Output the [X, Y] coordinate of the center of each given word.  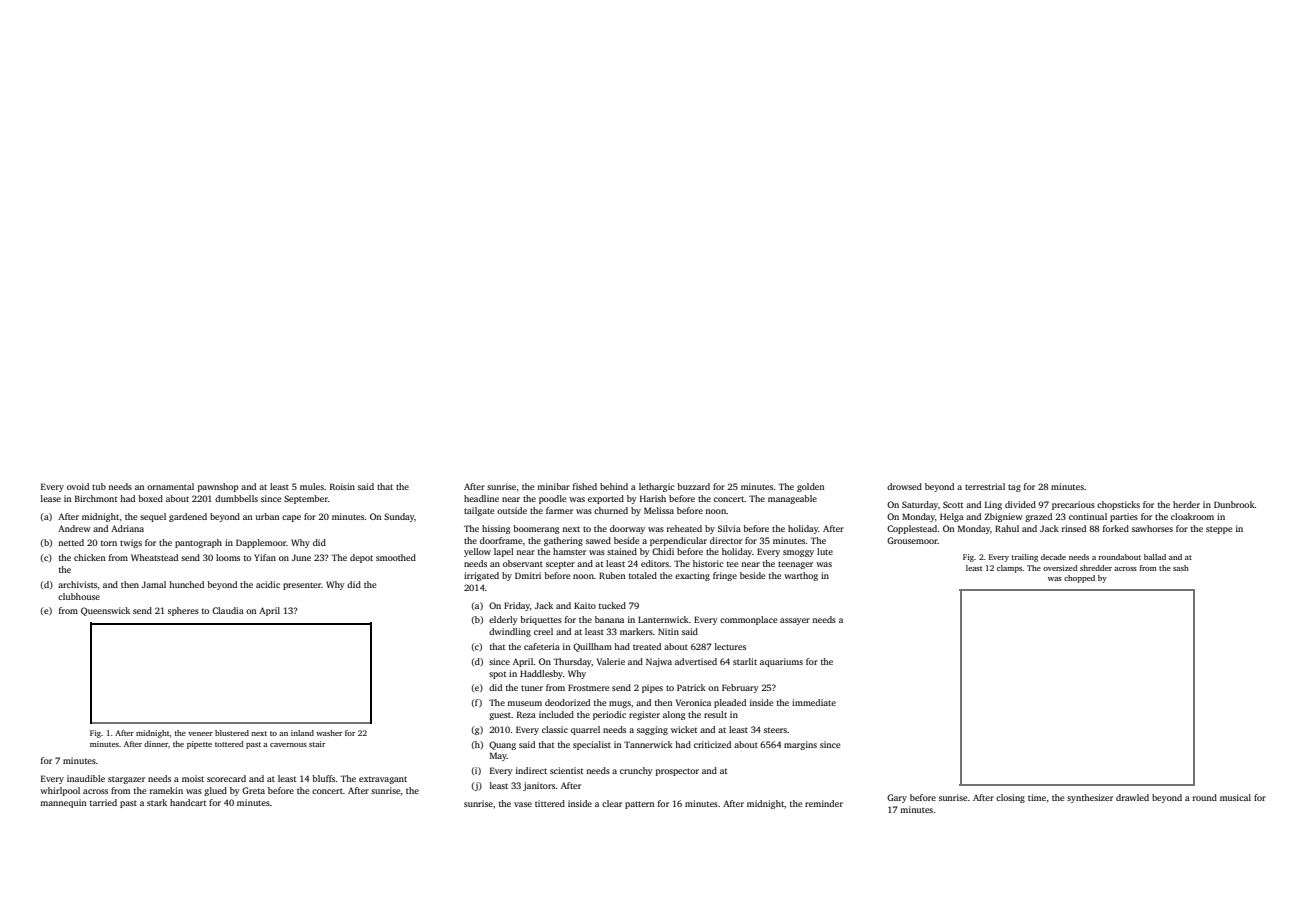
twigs [131, 543]
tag [1014, 488]
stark [157, 802]
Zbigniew [1003, 517]
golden [811, 487]
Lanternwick [663, 619]
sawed [598, 540]
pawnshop [218, 487]
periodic [609, 715]
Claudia [228, 610]
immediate [814, 702]
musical [1235, 797]
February [740, 688]
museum [524, 703]
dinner [156, 744]
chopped [1079, 579]
